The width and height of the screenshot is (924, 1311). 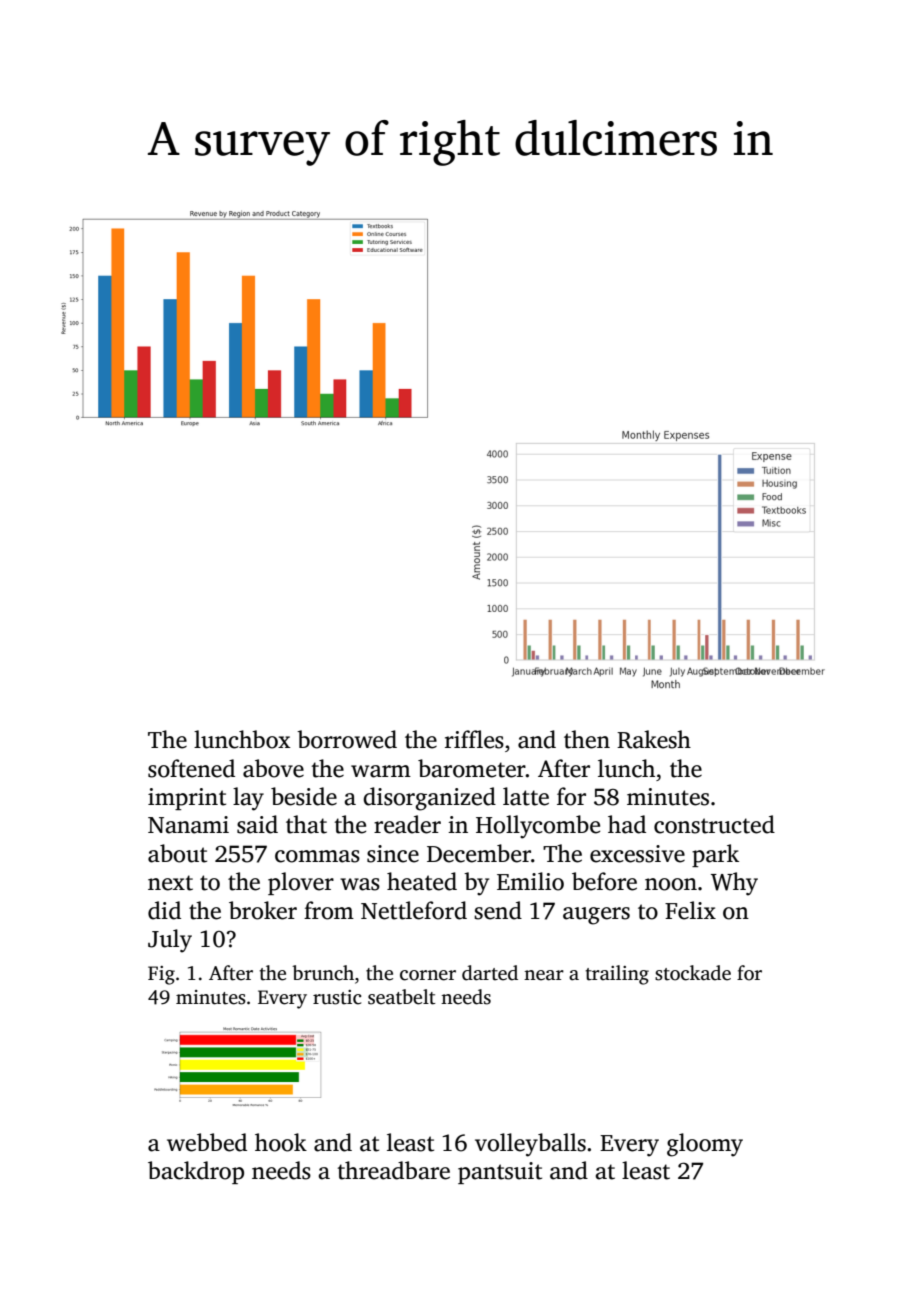 What do you see at coordinates (654, 739) in the screenshot?
I see `Rakesh` at bounding box center [654, 739].
